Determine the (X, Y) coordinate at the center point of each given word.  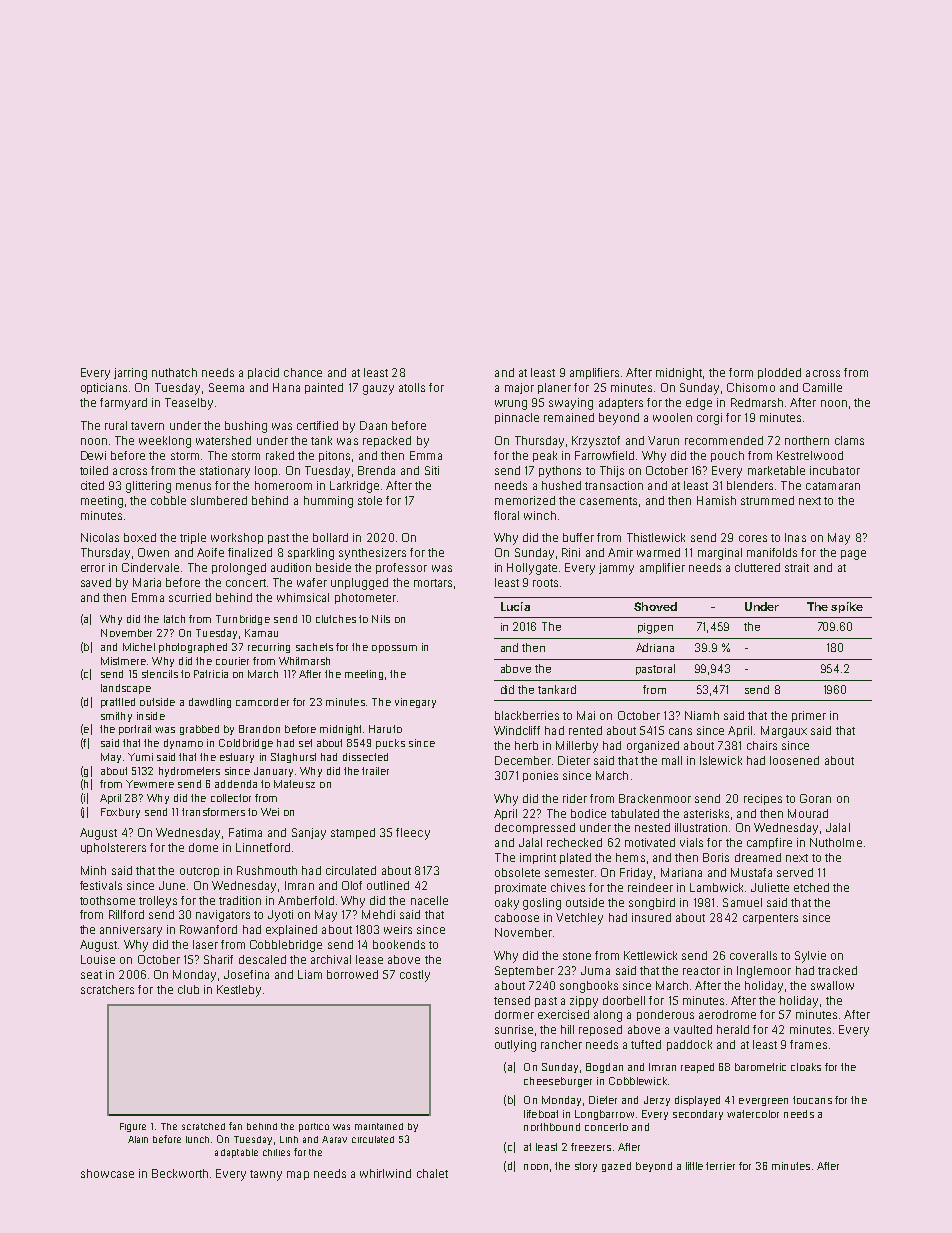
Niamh (702, 715)
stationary (225, 472)
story (586, 1167)
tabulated (635, 813)
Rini (571, 552)
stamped (353, 833)
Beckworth (180, 1173)
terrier (720, 1166)
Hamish (716, 500)
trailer (375, 771)
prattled (118, 703)
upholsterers (113, 848)
